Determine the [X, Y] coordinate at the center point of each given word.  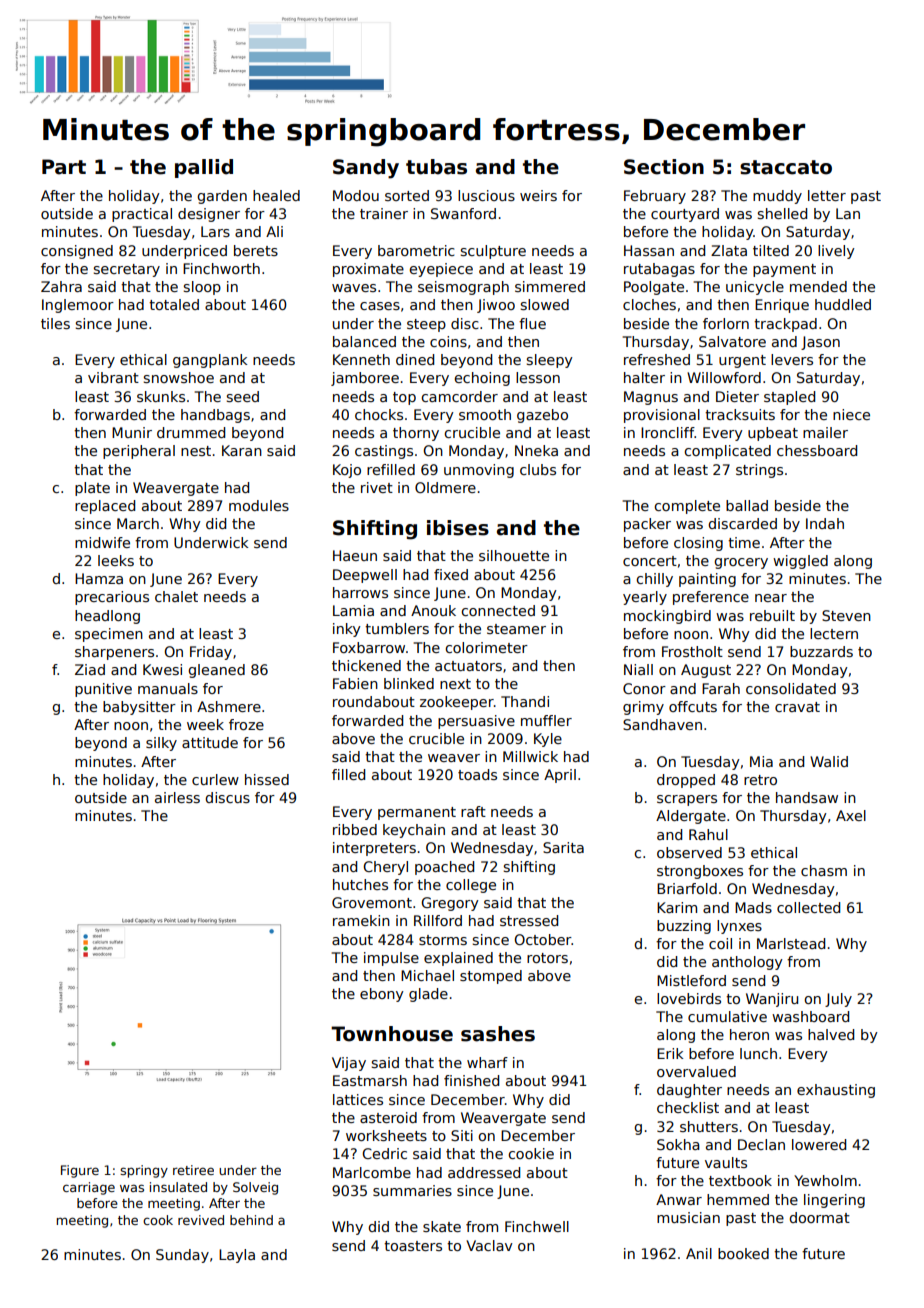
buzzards [821, 651]
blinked [409, 683]
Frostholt [692, 651]
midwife [102, 542]
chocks [379, 414]
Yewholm [825, 1180]
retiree [193, 1170]
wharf [487, 1062]
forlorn [726, 323]
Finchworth [221, 268]
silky [161, 744]
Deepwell [365, 576]
